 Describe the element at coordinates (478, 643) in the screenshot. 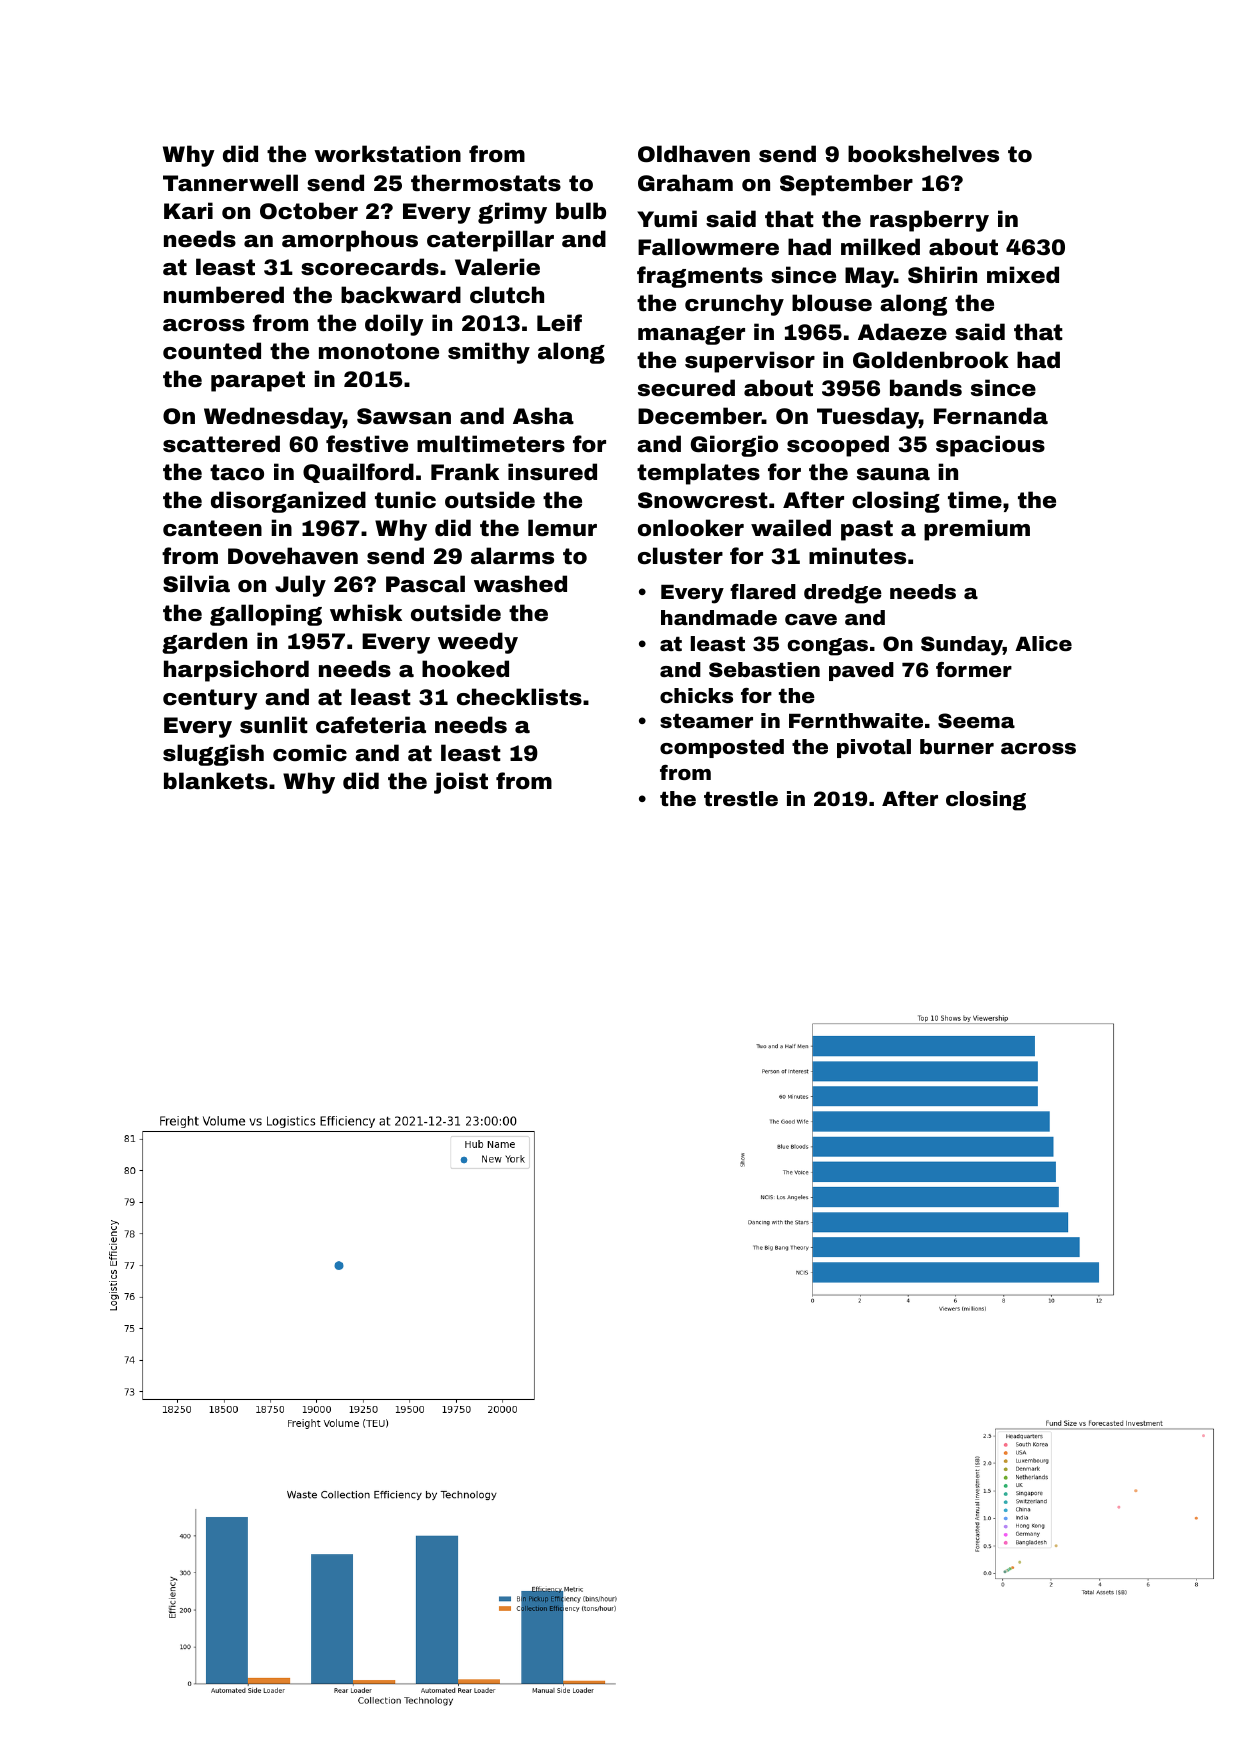

I see `weedy` at that location.
